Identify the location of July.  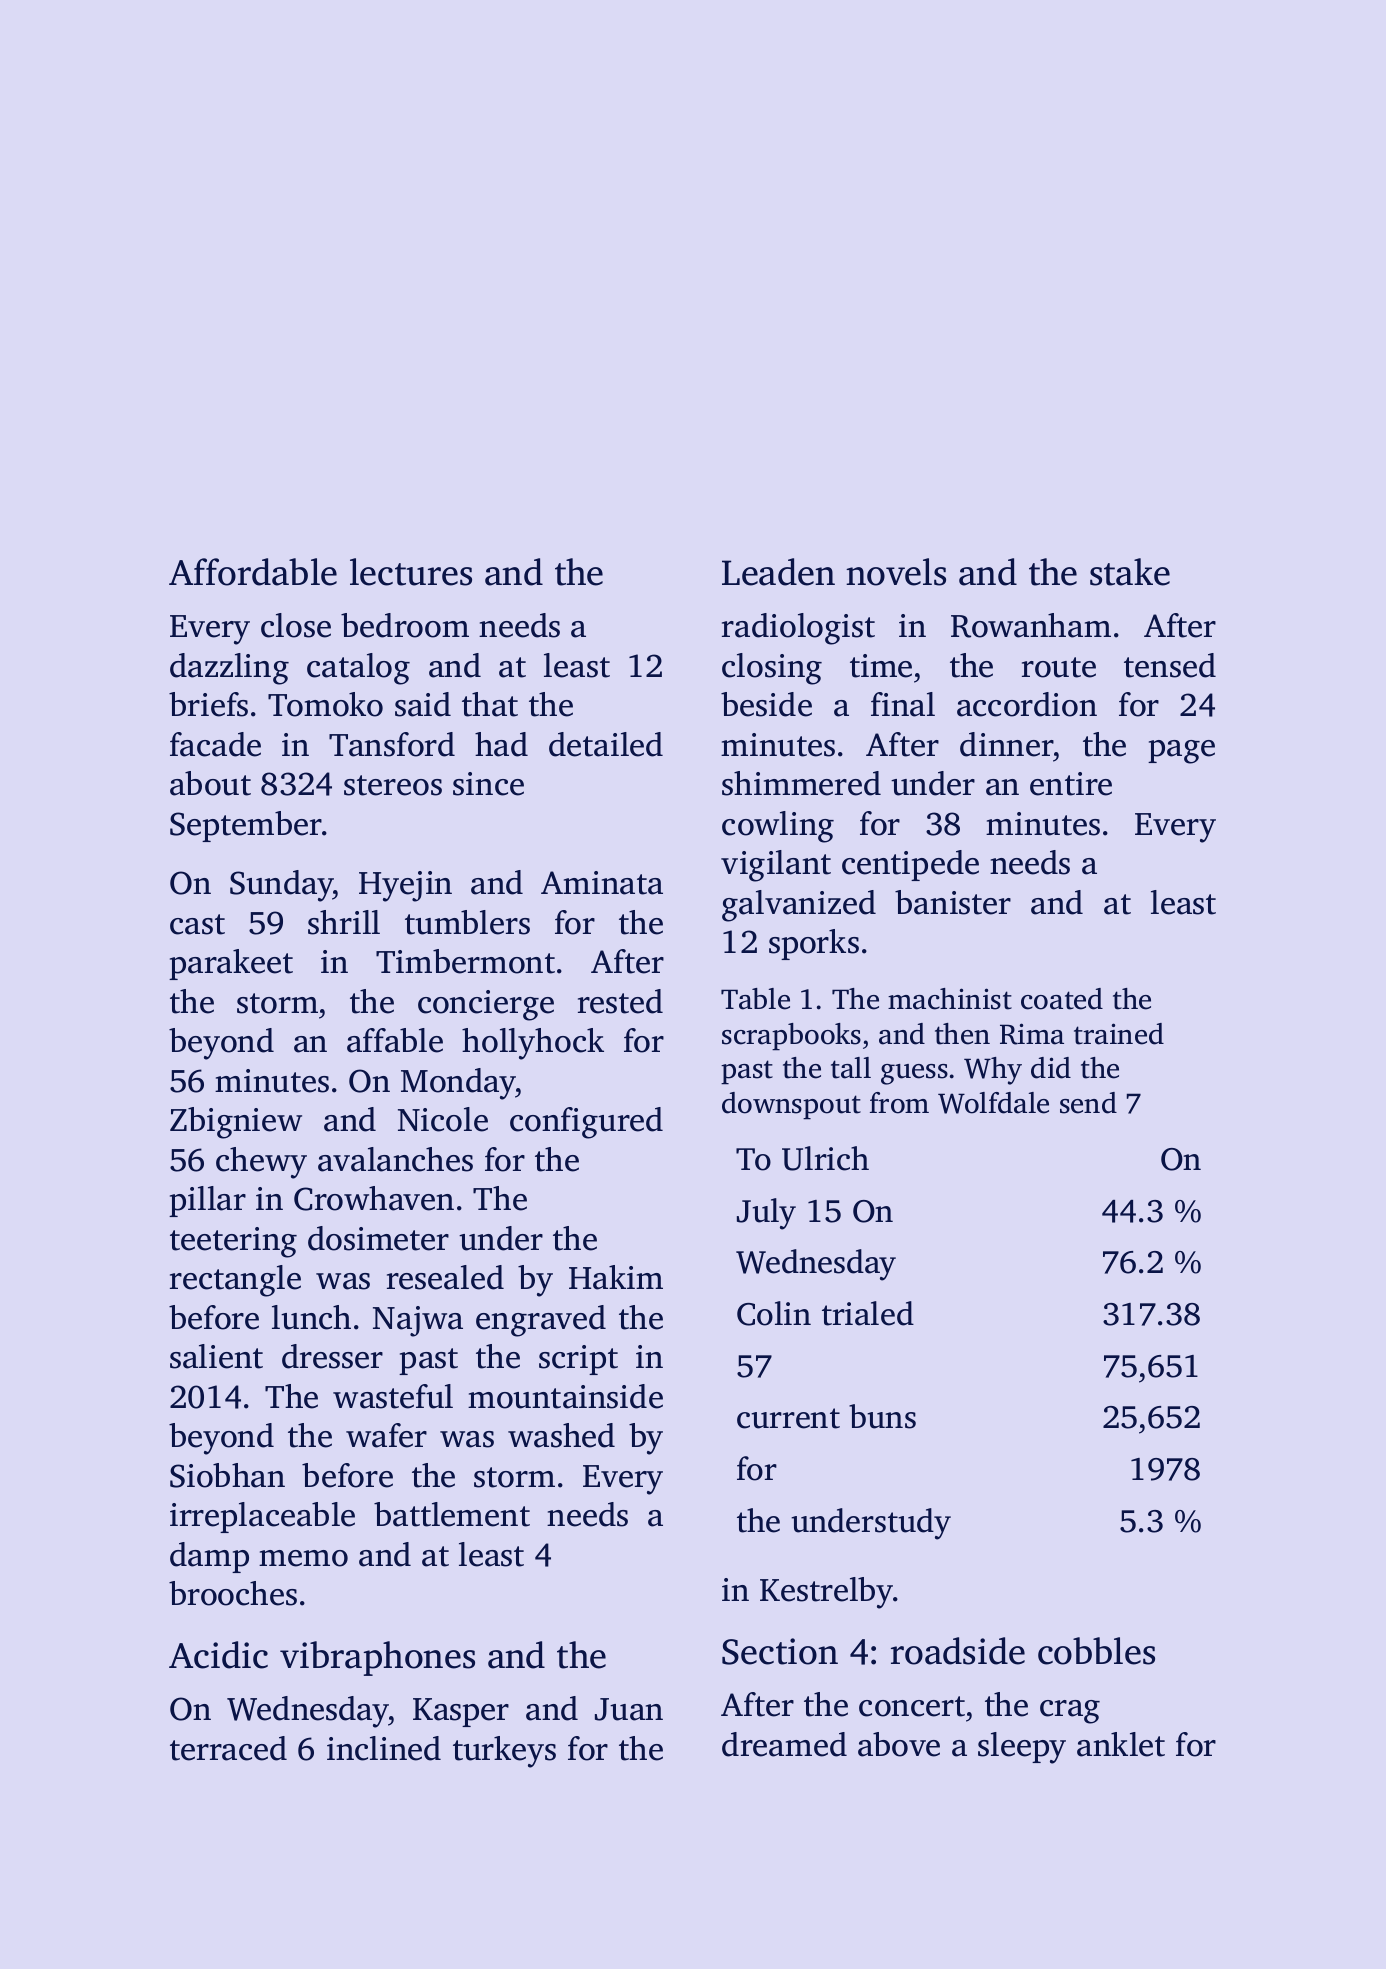
(766, 1214).
